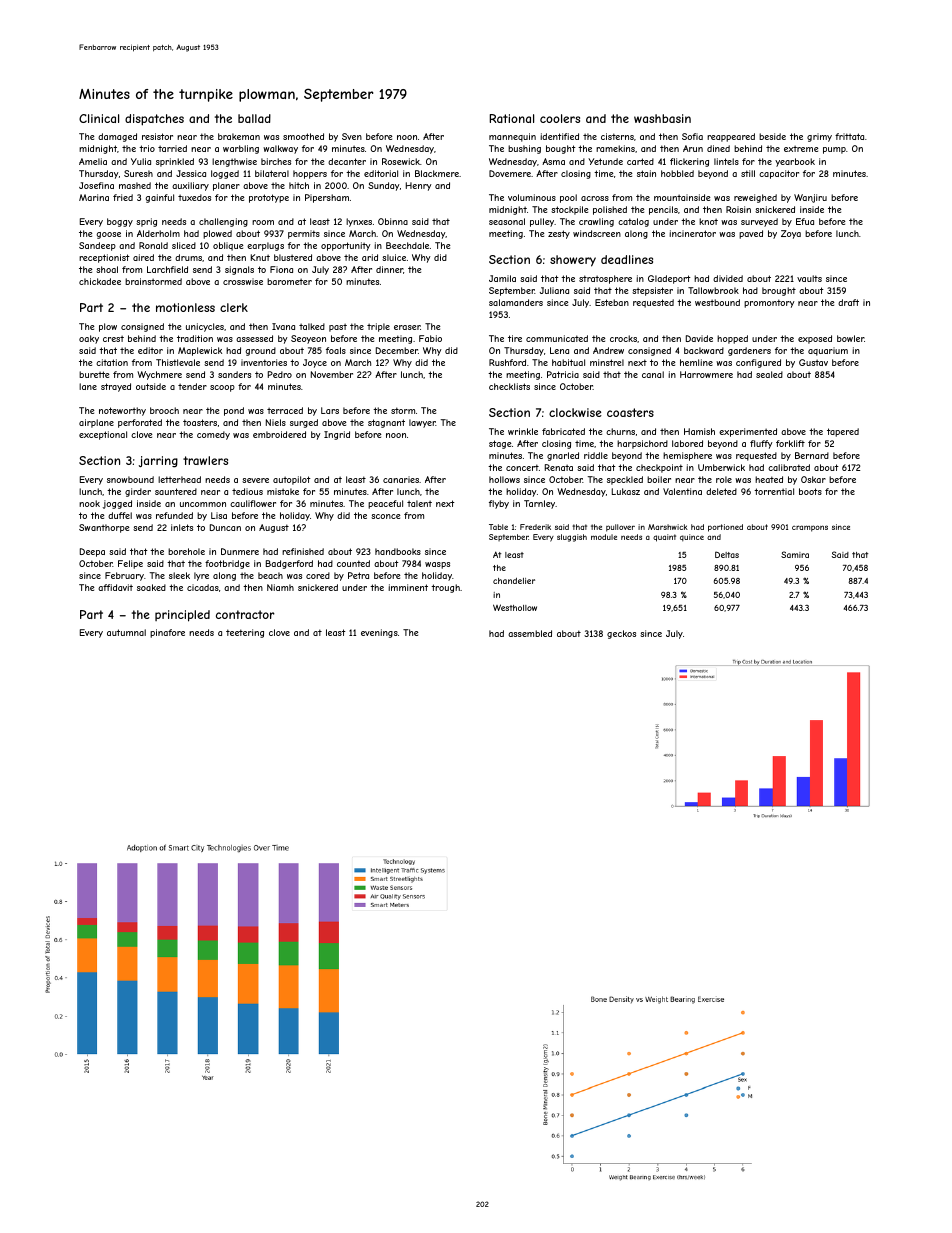 This screenshot has height=1233, width=952. What do you see at coordinates (112, 362) in the screenshot?
I see `citation` at bounding box center [112, 362].
